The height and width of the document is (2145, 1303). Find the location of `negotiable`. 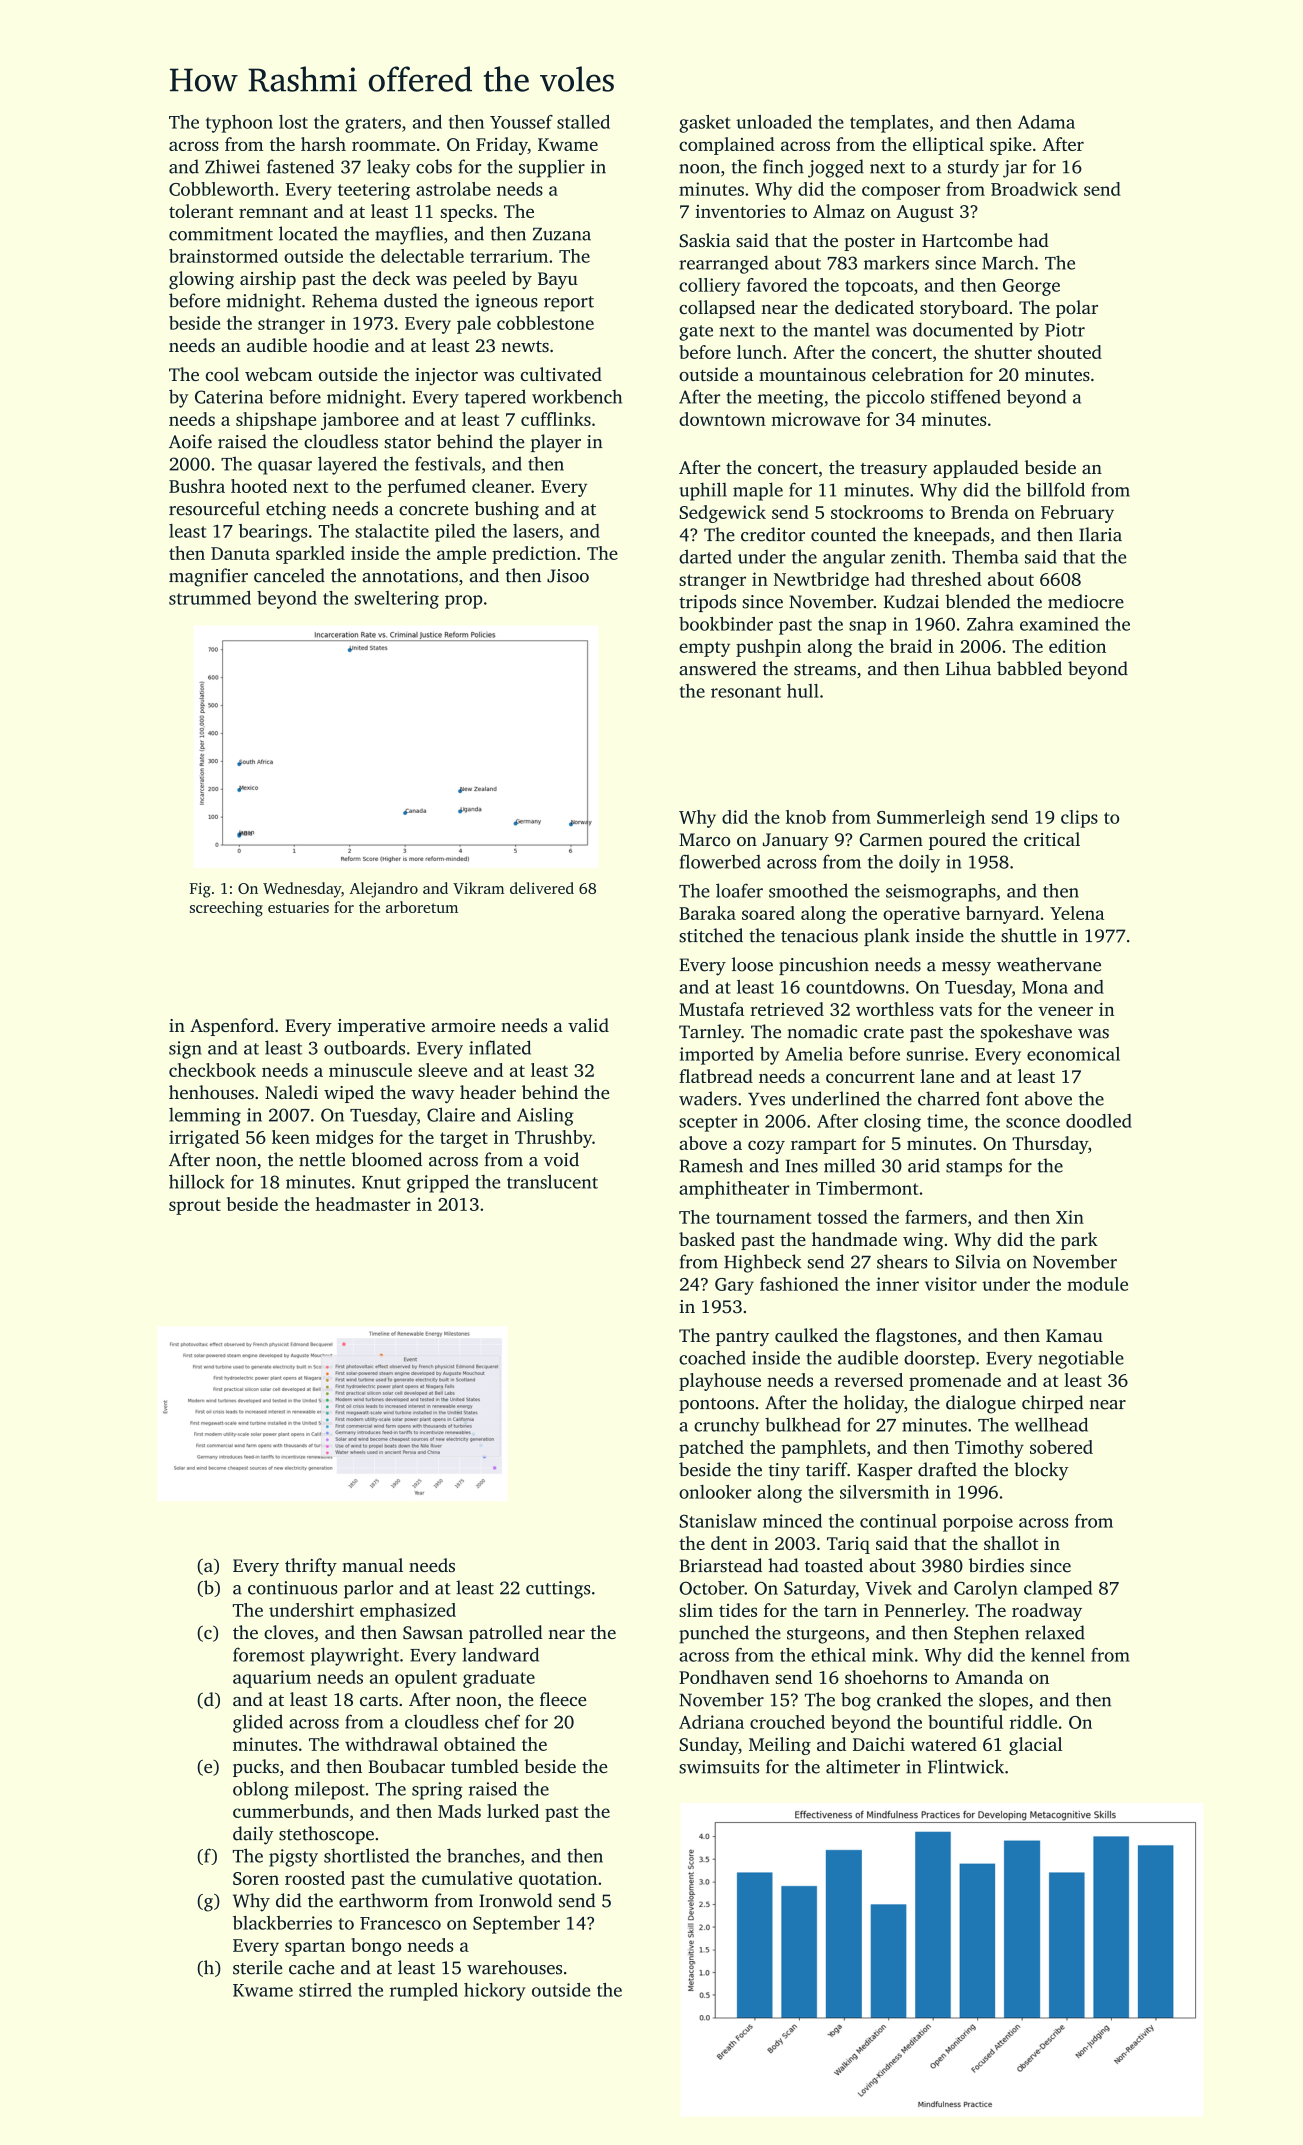

negotiable is located at coordinates (1081, 1359).
